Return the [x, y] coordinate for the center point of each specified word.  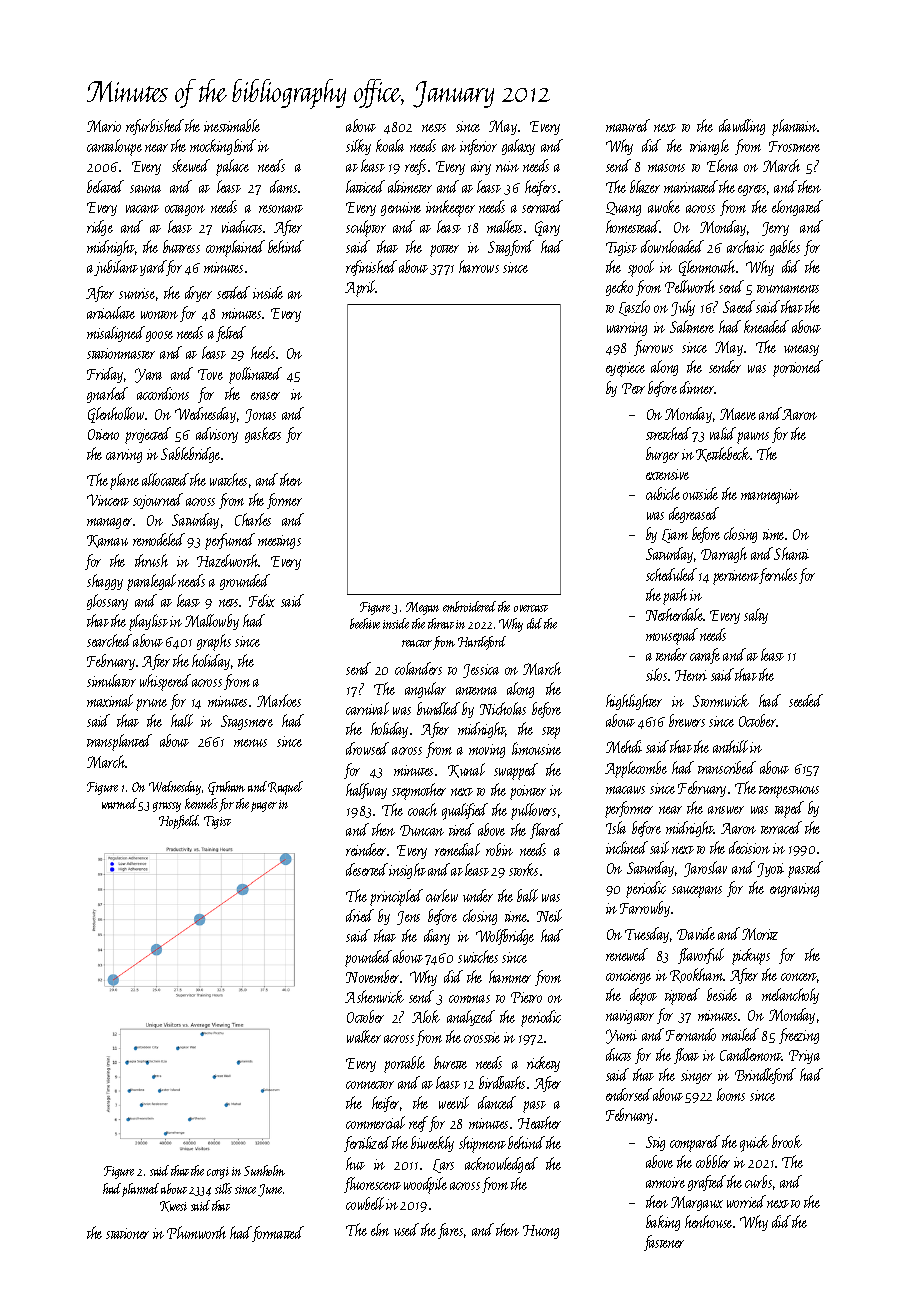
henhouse [708, 1221]
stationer [127, 1233]
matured [628, 125]
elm [380, 1229]
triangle [709, 147]
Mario [104, 126]
